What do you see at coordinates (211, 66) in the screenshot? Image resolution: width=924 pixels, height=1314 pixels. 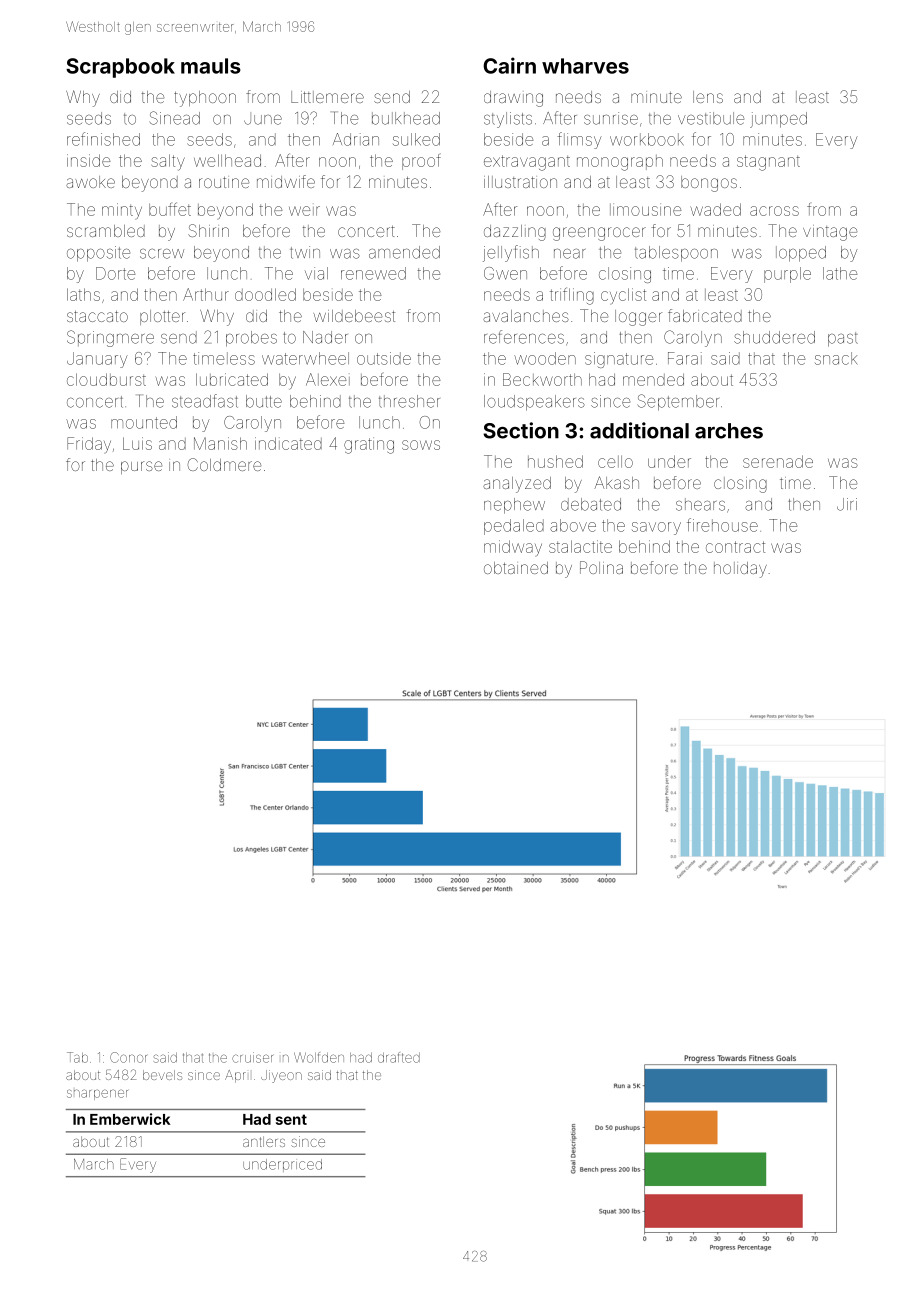 I see `mauls` at bounding box center [211, 66].
